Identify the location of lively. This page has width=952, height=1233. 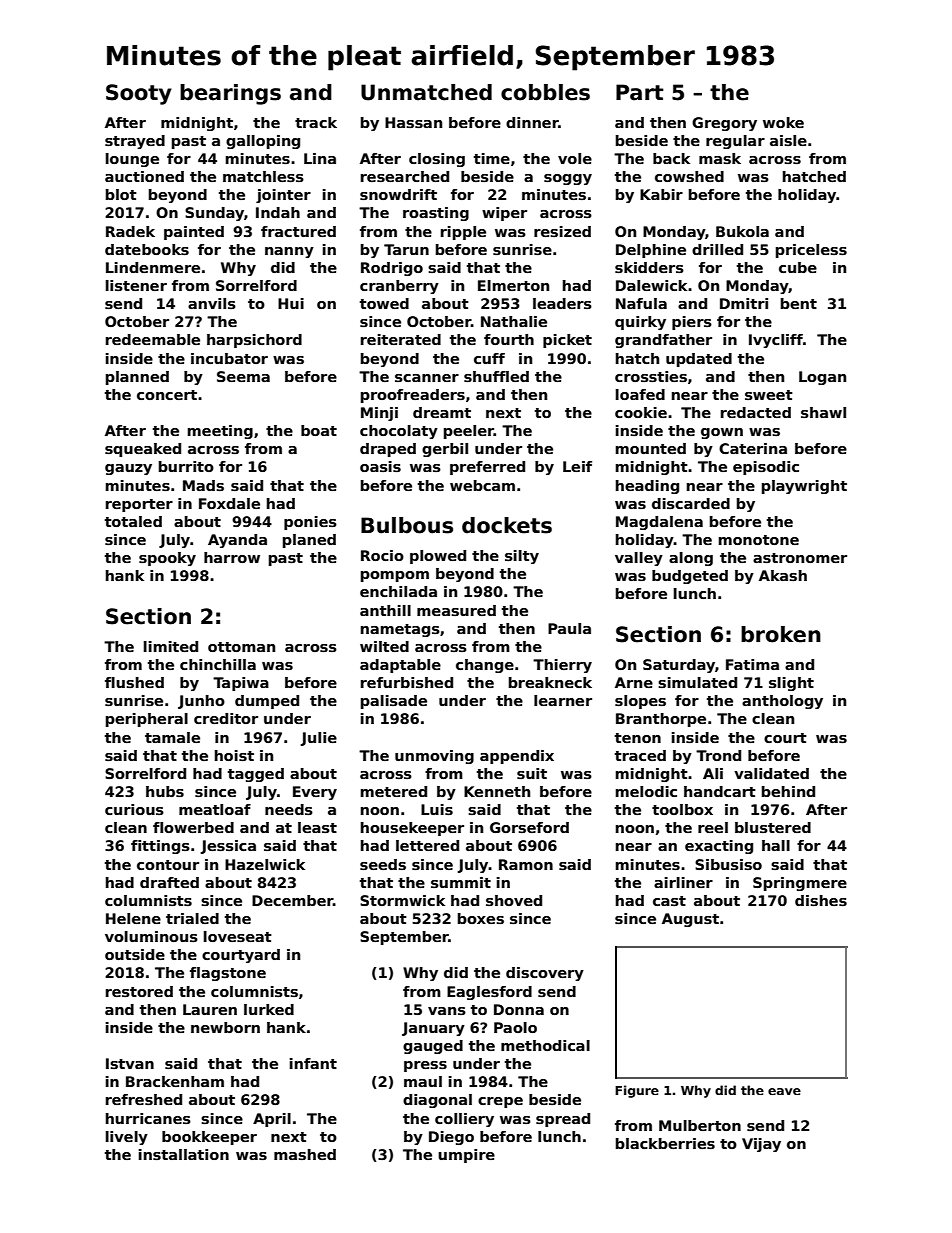
(127, 1138).
